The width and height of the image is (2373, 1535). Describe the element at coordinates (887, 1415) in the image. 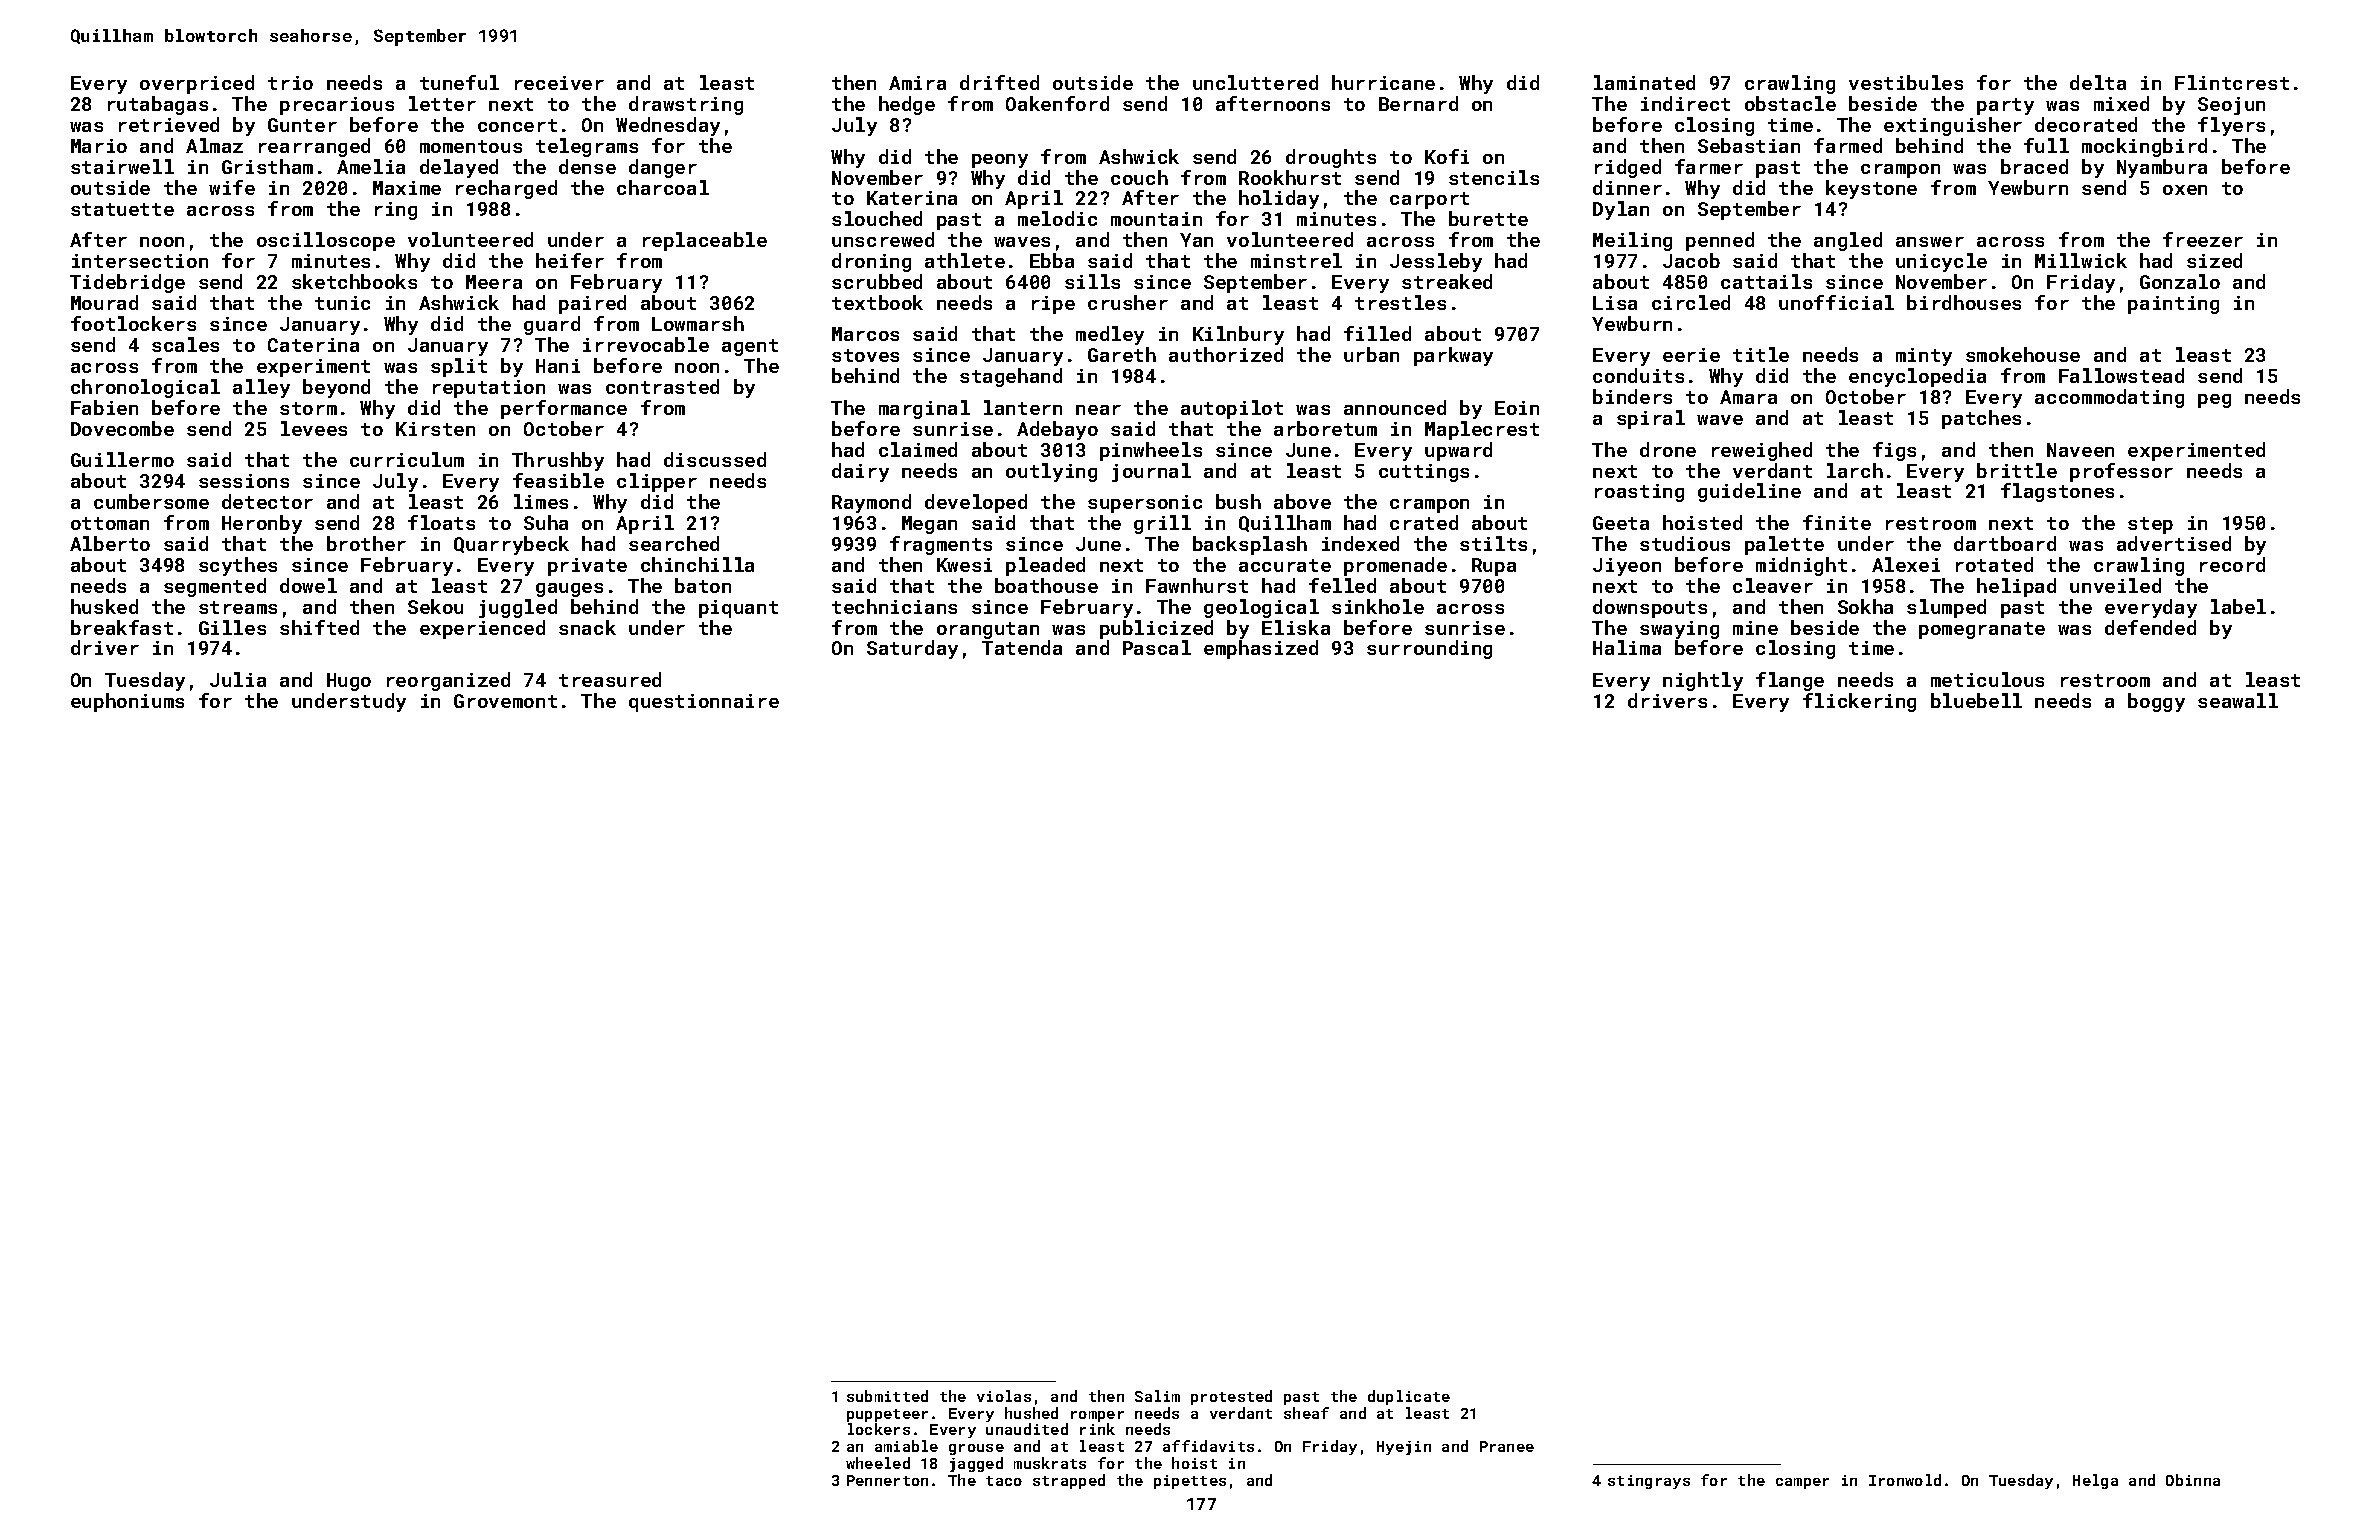

I see `puppeteer` at that location.
